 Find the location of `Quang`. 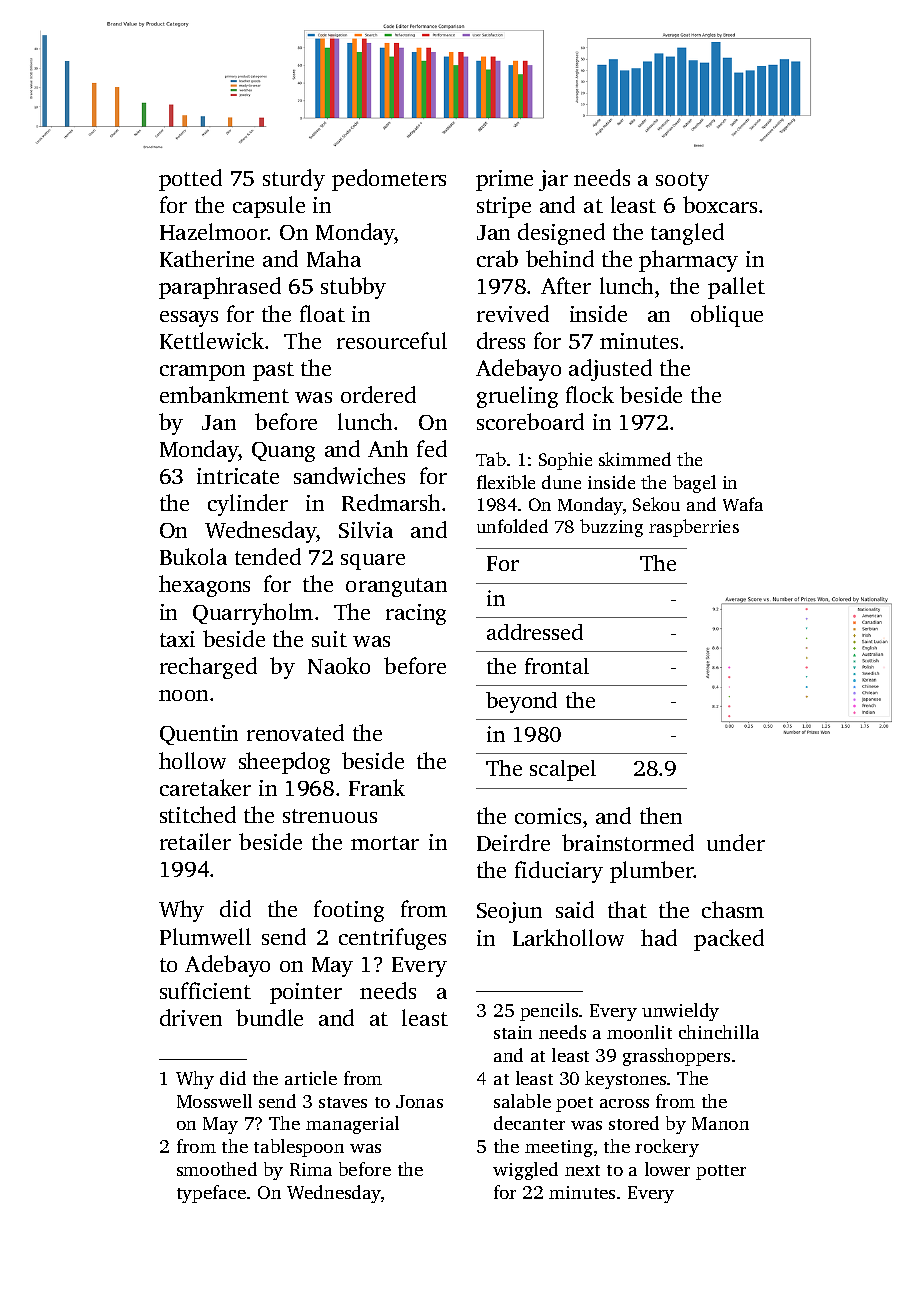

Quang is located at coordinates (283, 452).
